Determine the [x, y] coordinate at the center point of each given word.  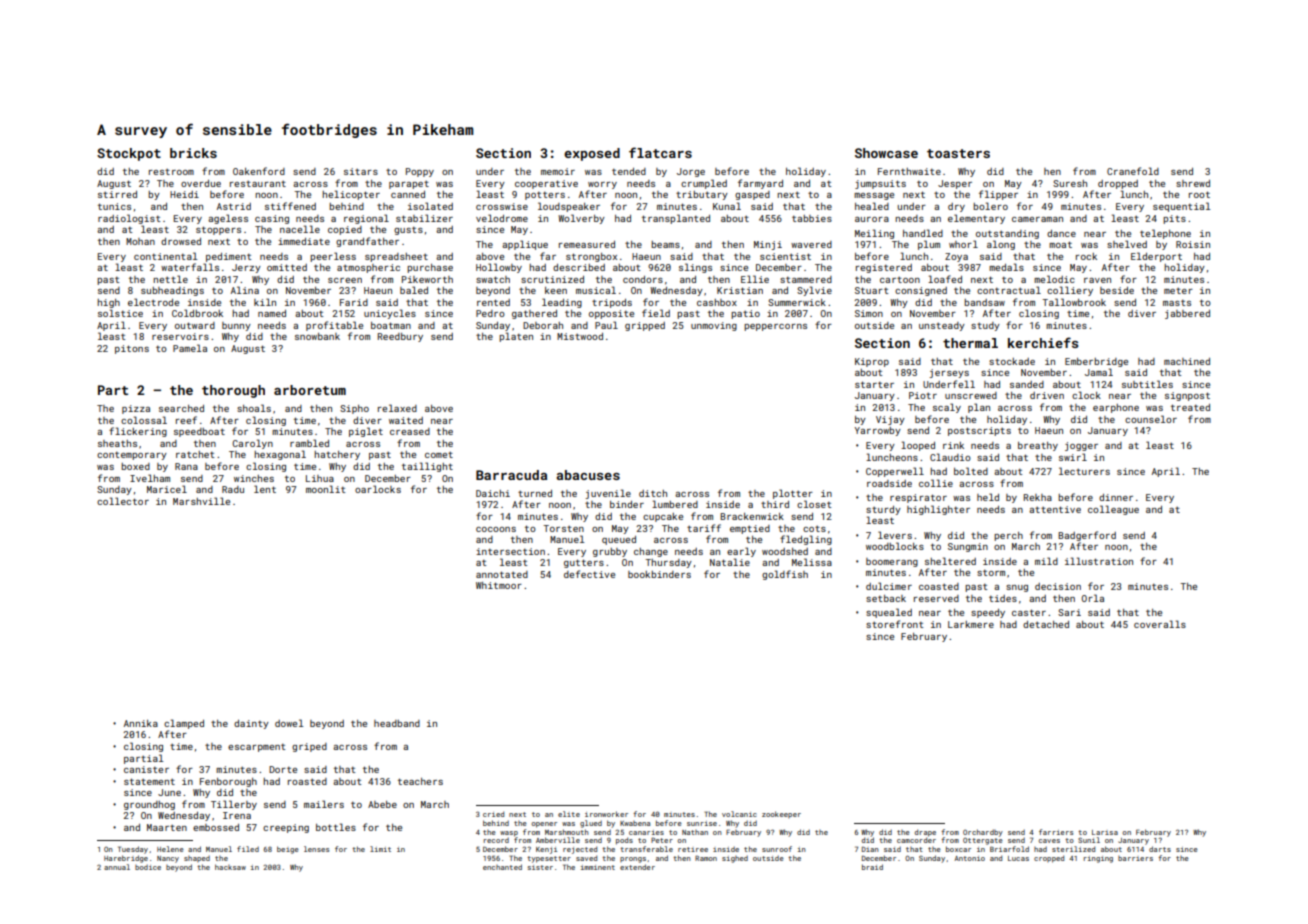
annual [117, 867]
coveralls [1160, 624]
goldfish [785, 575]
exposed [592, 154]
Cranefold [1133, 171]
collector [123, 501]
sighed [735, 859]
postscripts [979, 431]
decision [1058, 586]
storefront [895, 624]
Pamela [190, 348]
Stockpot [129, 154]
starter [874, 384]
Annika [141, 723]
